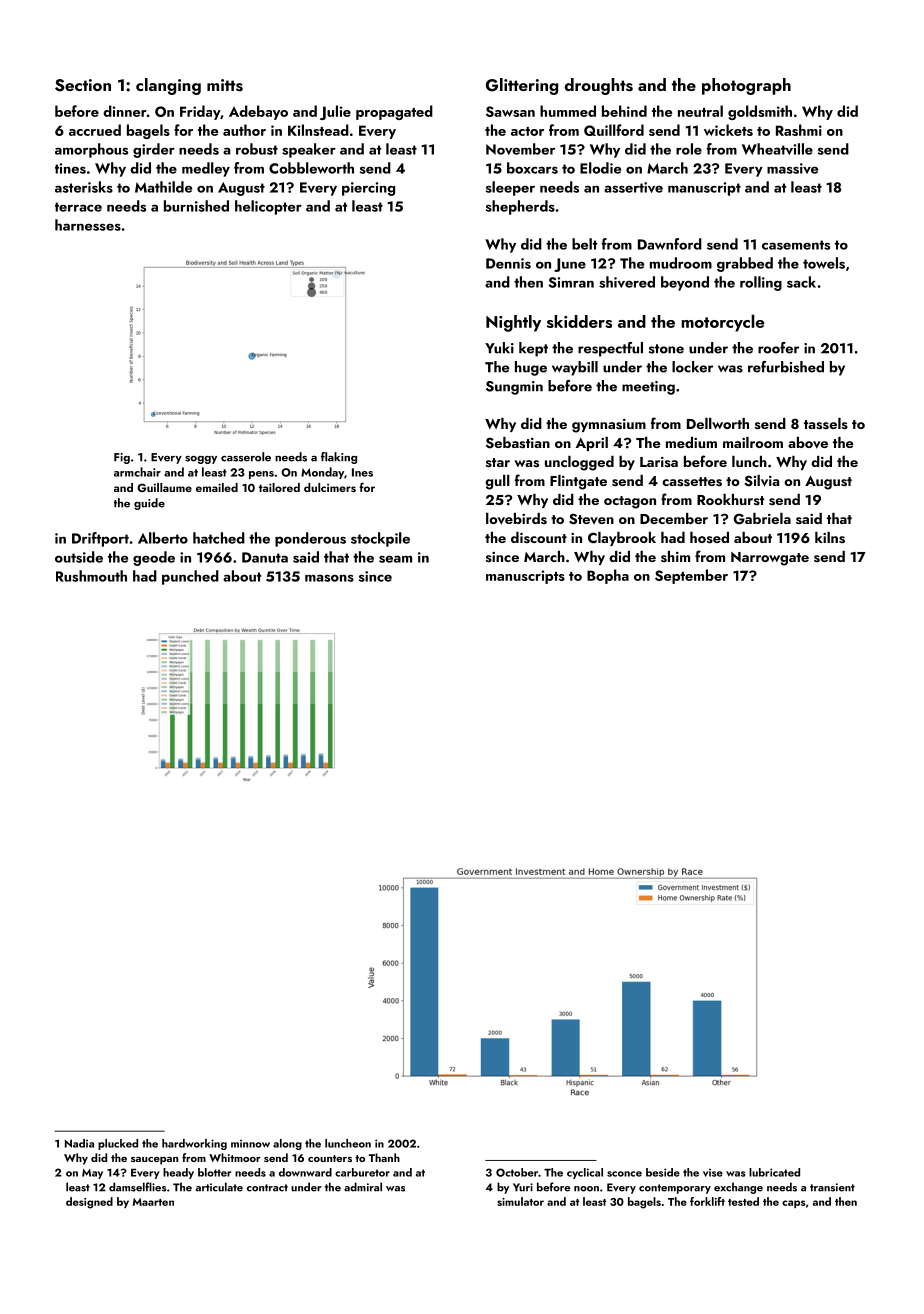  I want to click on shim, so click(675, 556).
